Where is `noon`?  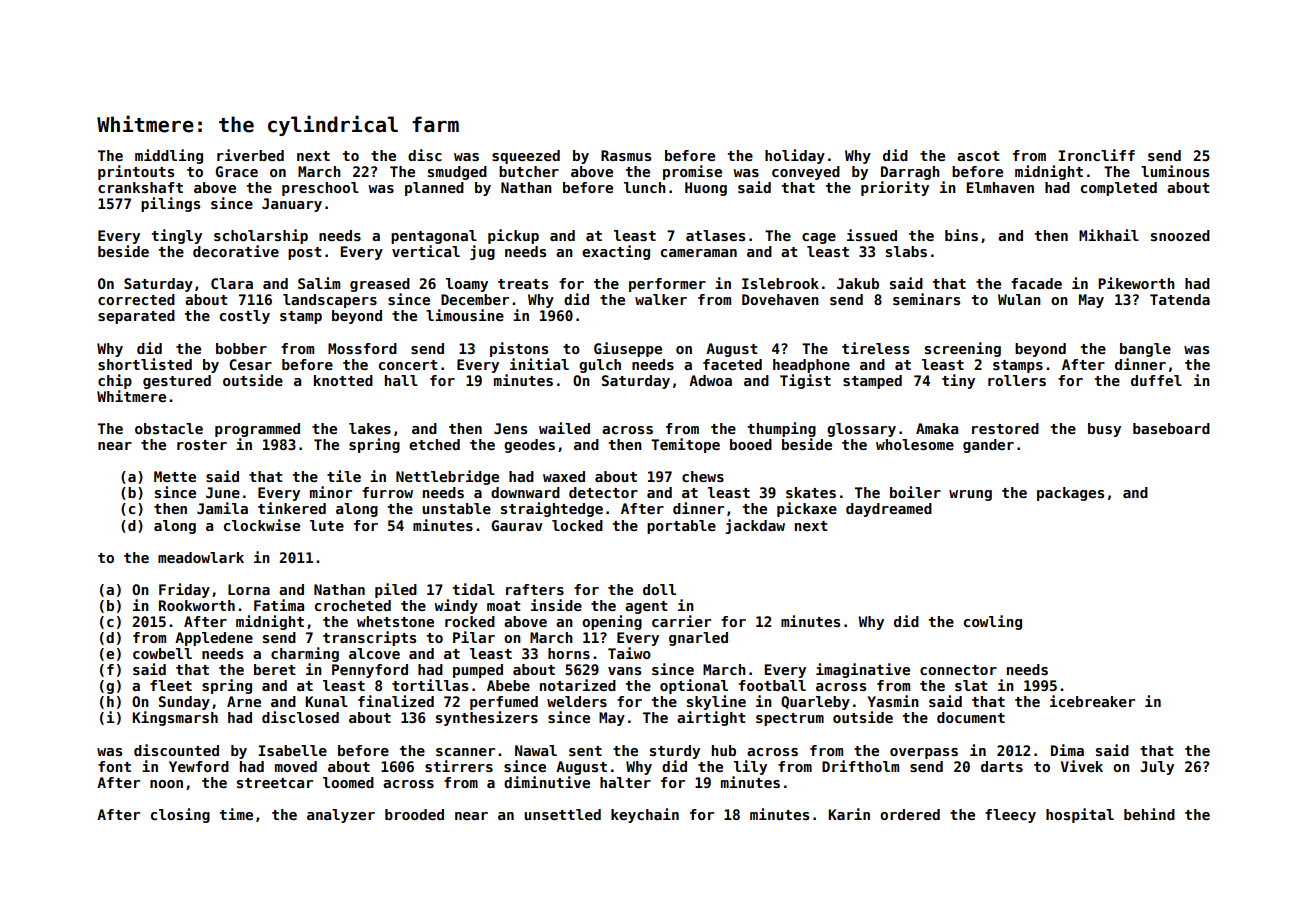 noon is located at coordinates (166, 784).
